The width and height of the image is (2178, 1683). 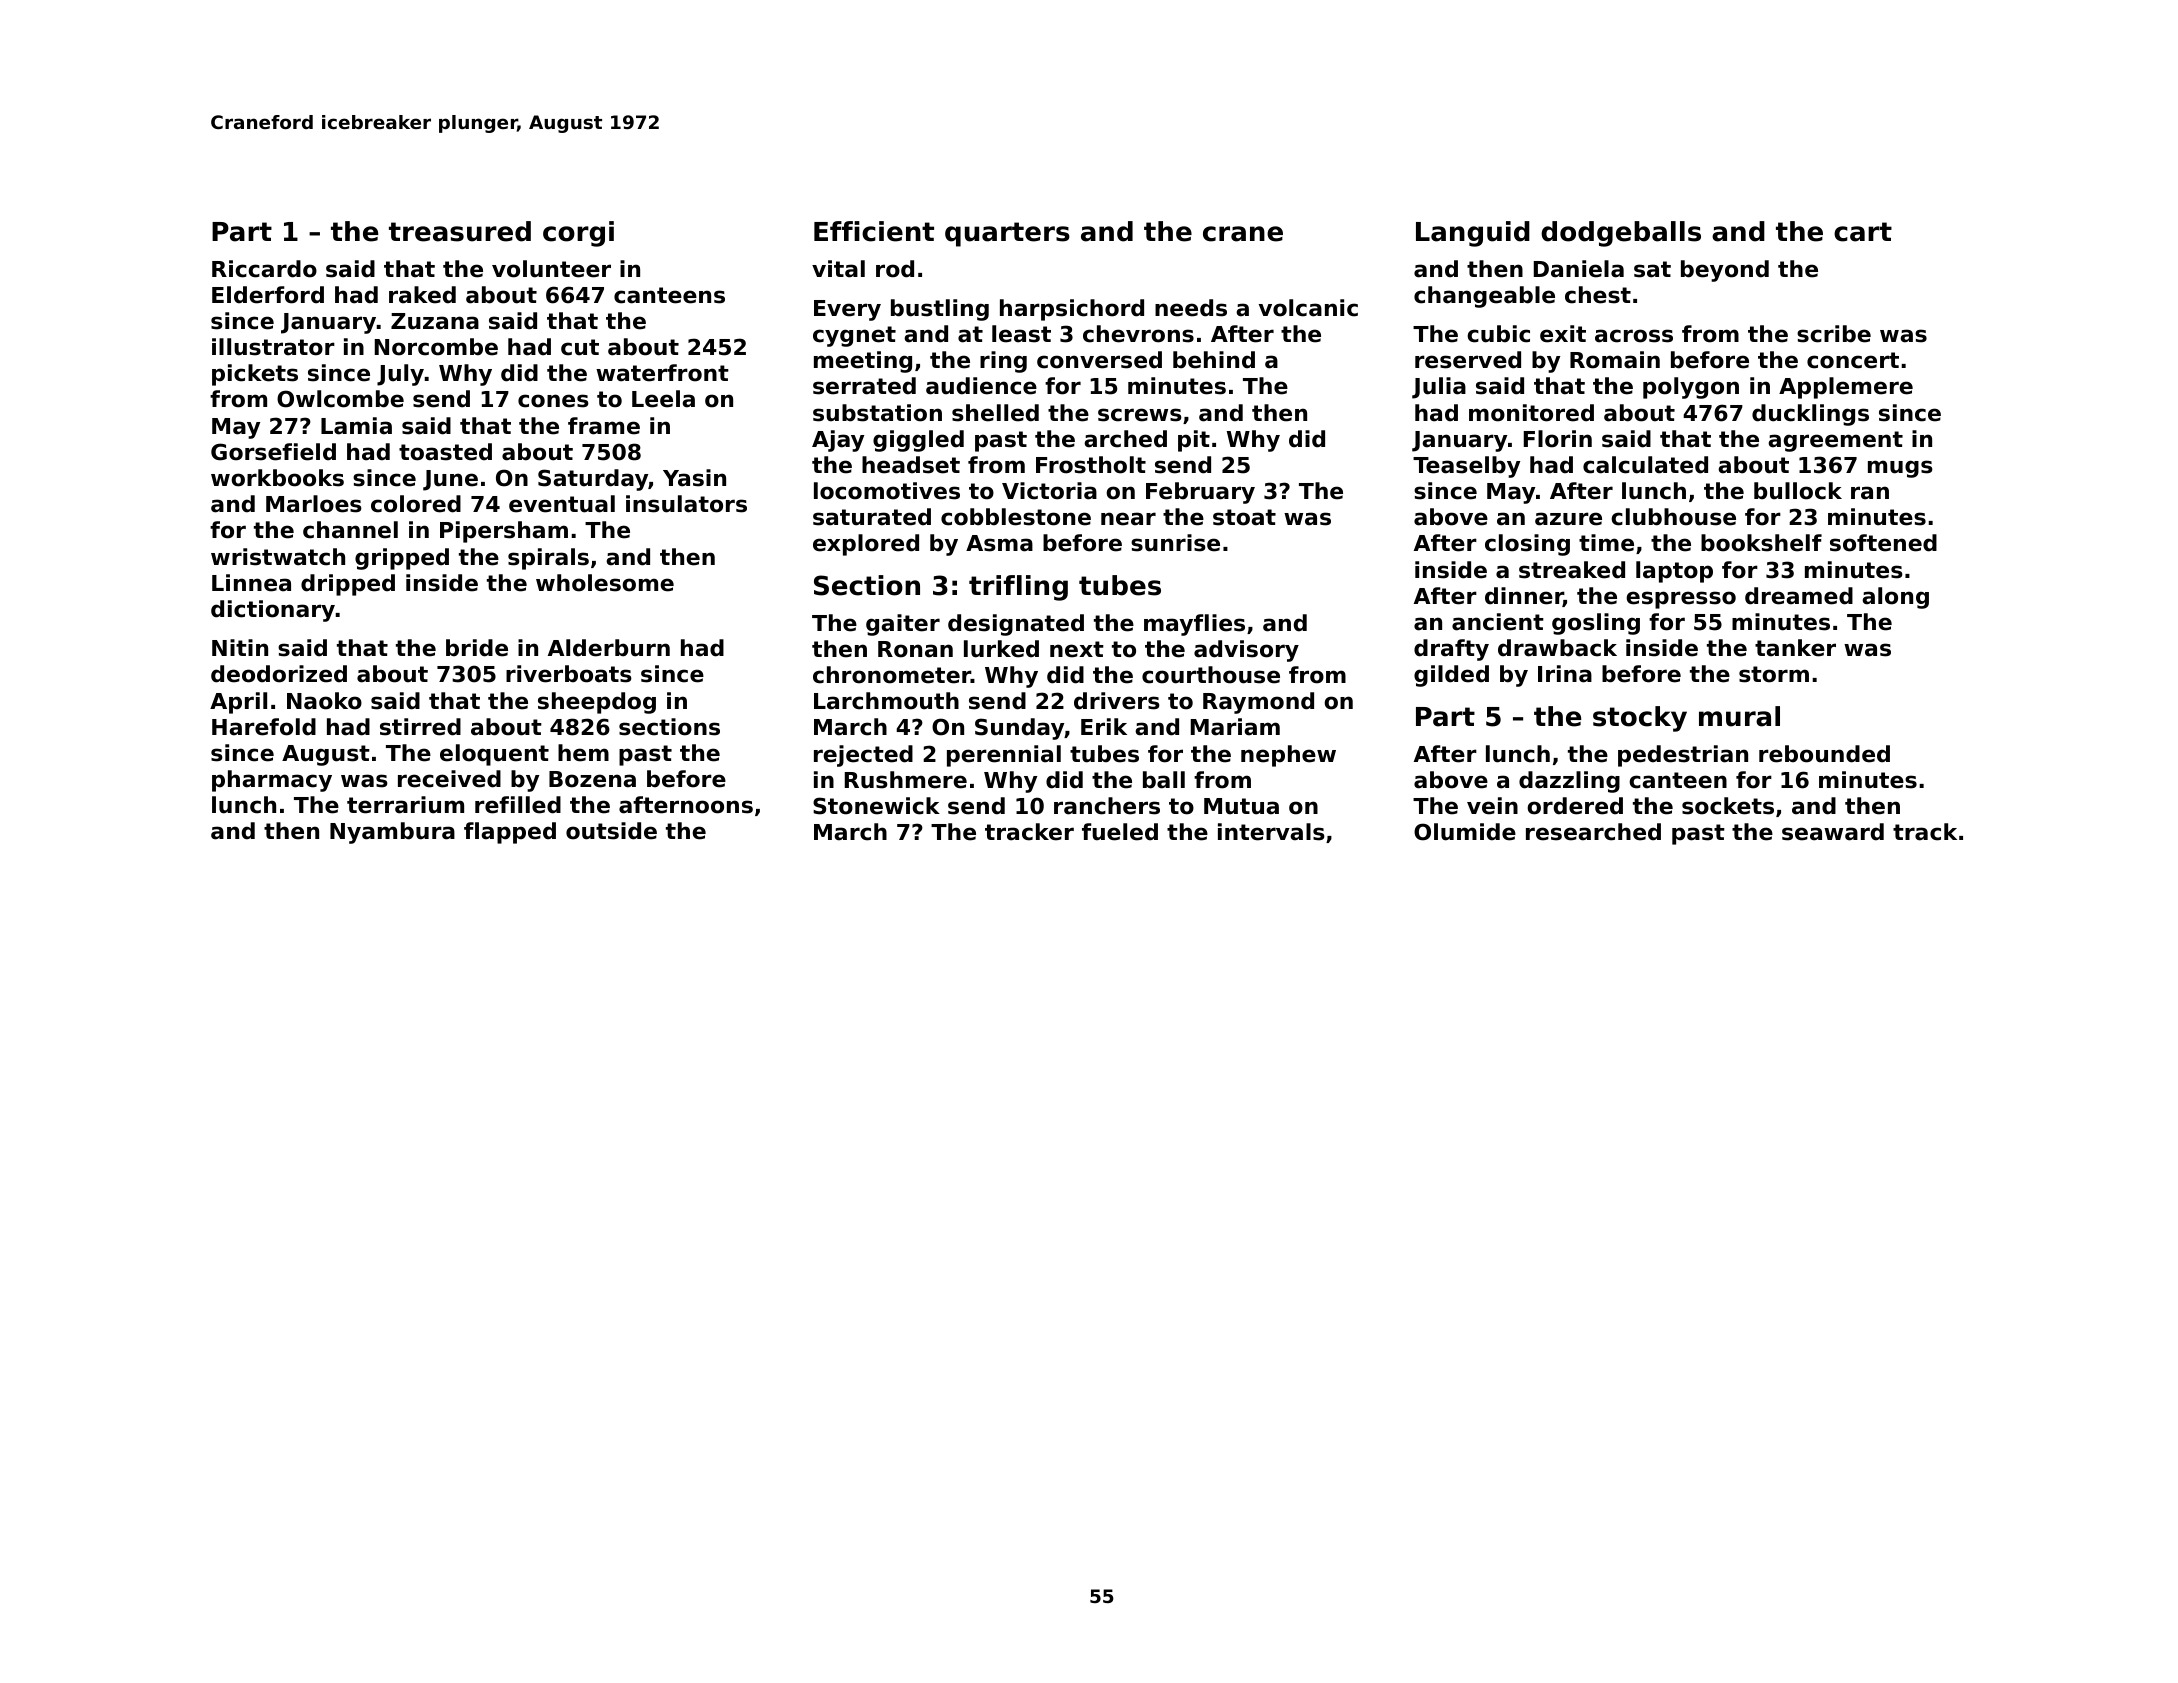 What do you see at coordinates (416, 504) in the image?
I see `colored` at bounding box center [416, 504].
